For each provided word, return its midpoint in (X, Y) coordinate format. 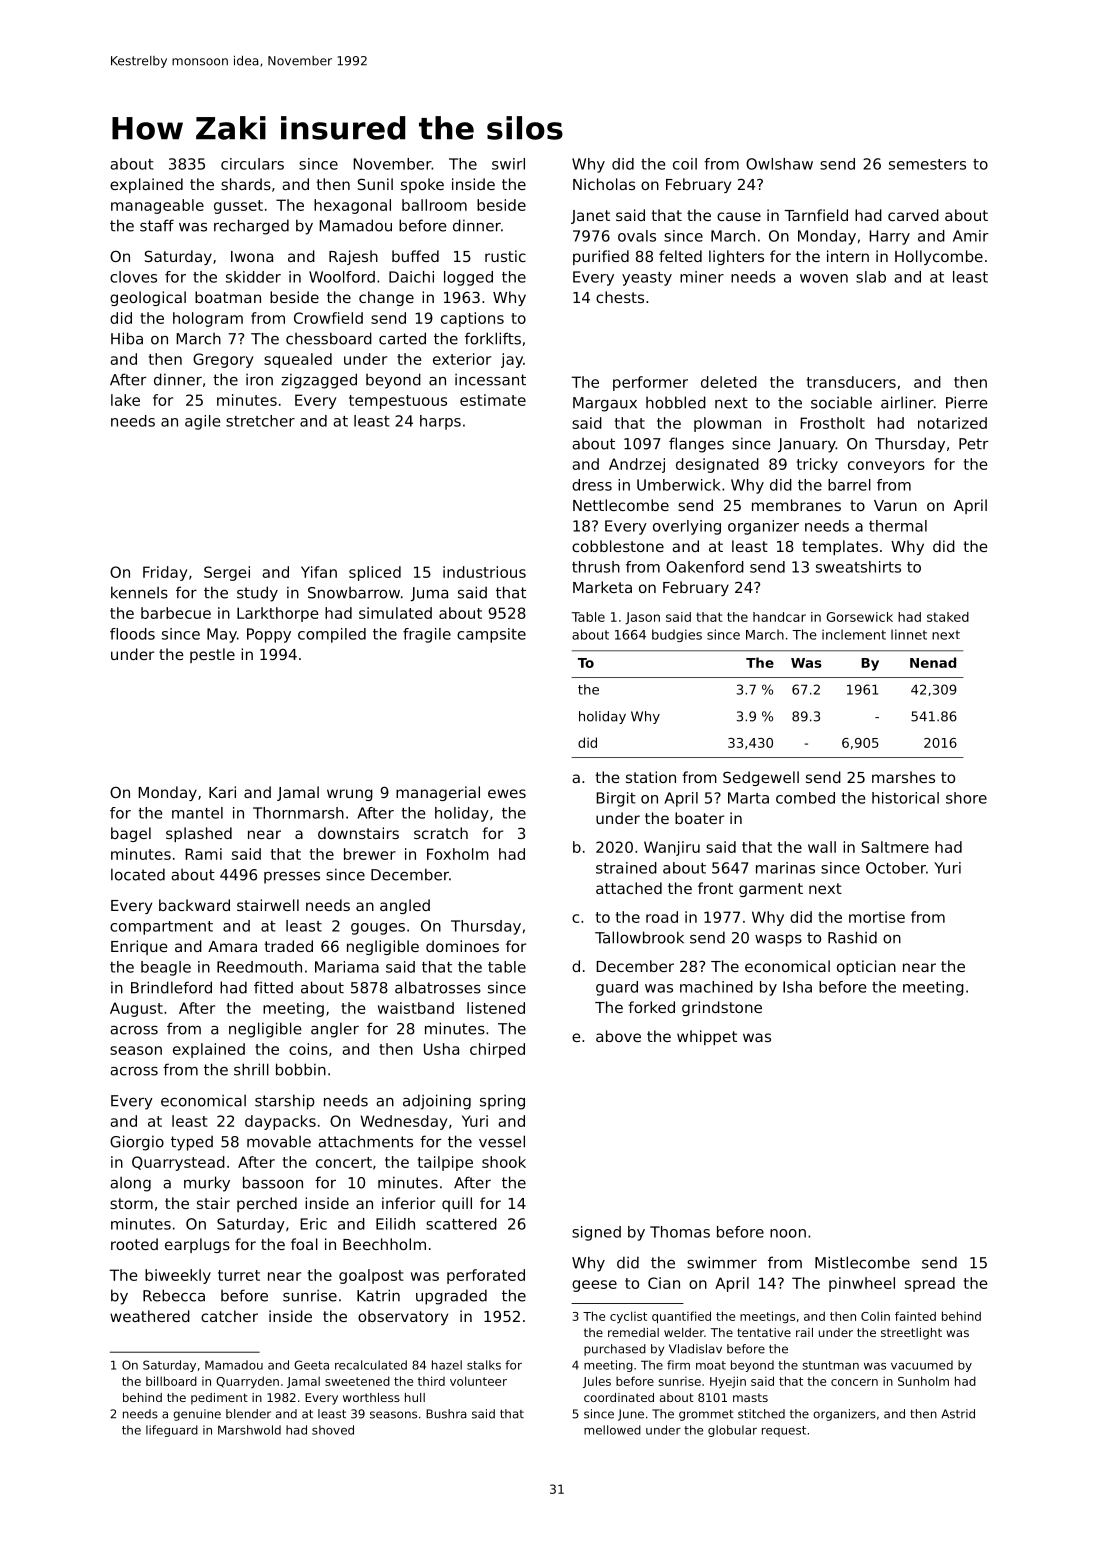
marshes (903, 777)
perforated (486, 1276)
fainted (915, 1316)
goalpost (371, 1276)
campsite (491, 635)
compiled (332, 635)
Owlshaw (779, 164)
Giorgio (137, 1143)
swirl (508, 164)
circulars (252, 164)
